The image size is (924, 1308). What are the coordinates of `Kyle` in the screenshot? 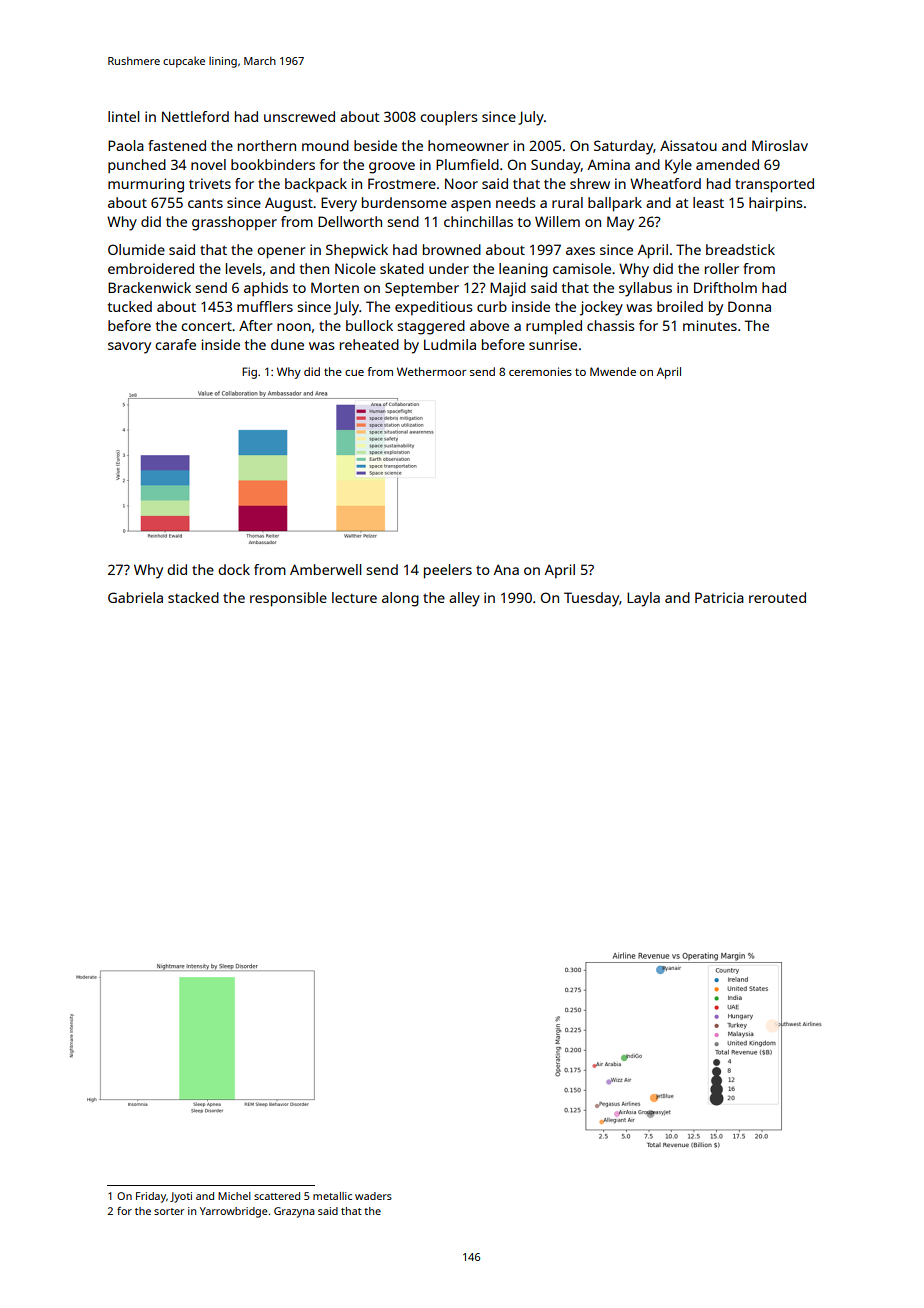 It's located at (678, 166).
